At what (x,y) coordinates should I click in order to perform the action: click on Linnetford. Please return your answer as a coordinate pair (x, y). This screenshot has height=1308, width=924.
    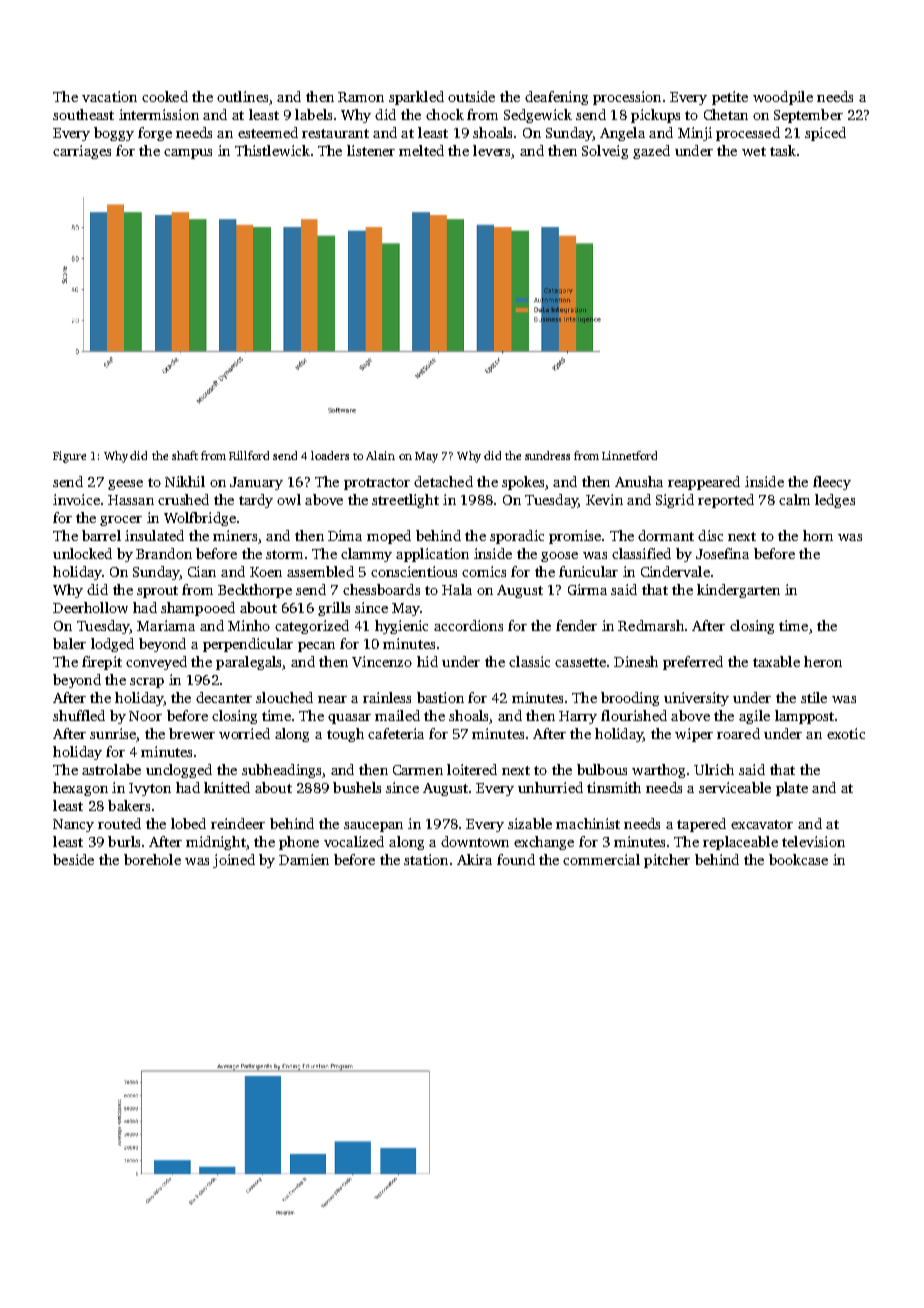
    Looking at the image, I should click on (629, 455).
